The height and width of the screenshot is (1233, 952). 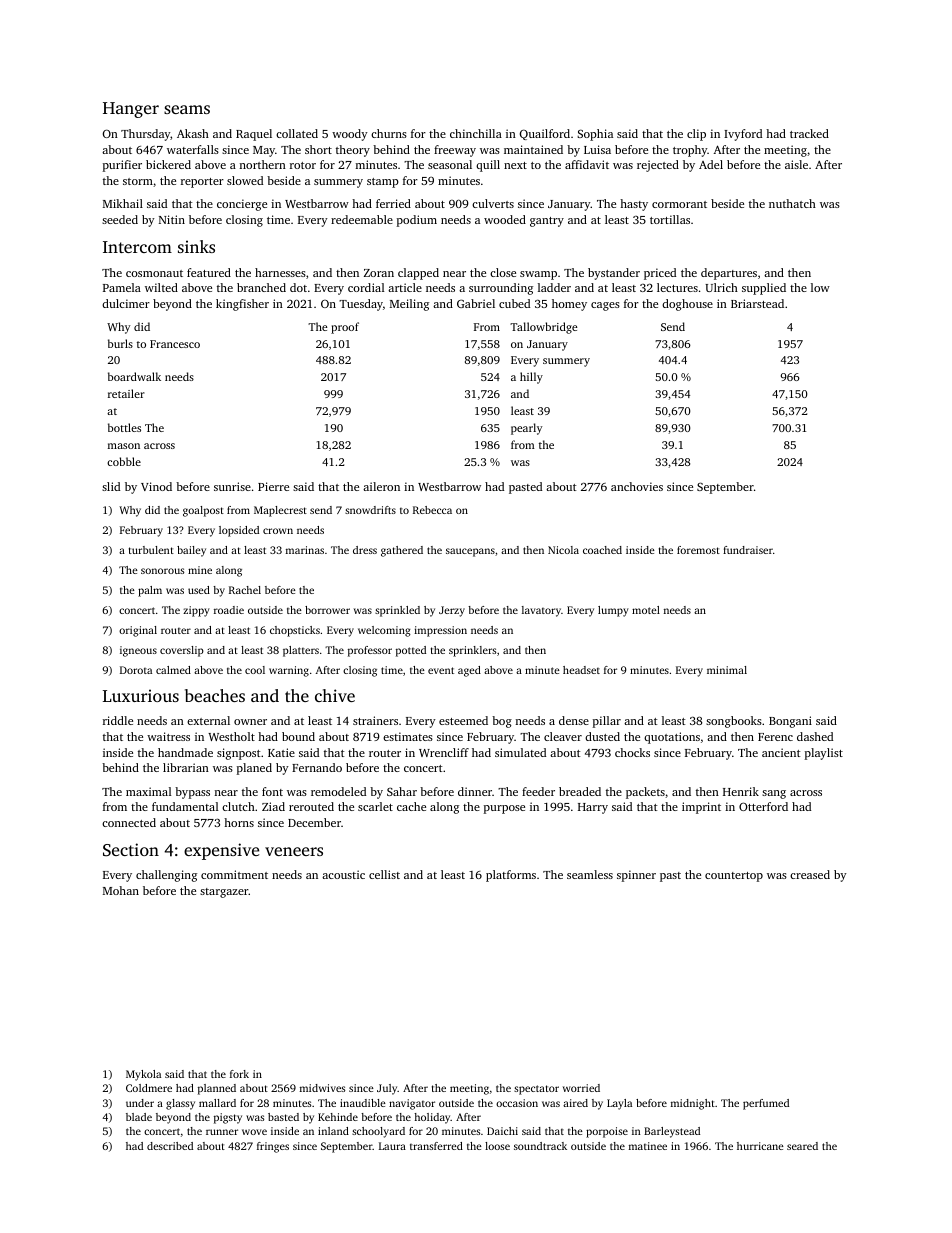 What do you see at coordinates (361, 305) in the screenshot?
I see `Tuesday` at bounding box center [361, 305].
